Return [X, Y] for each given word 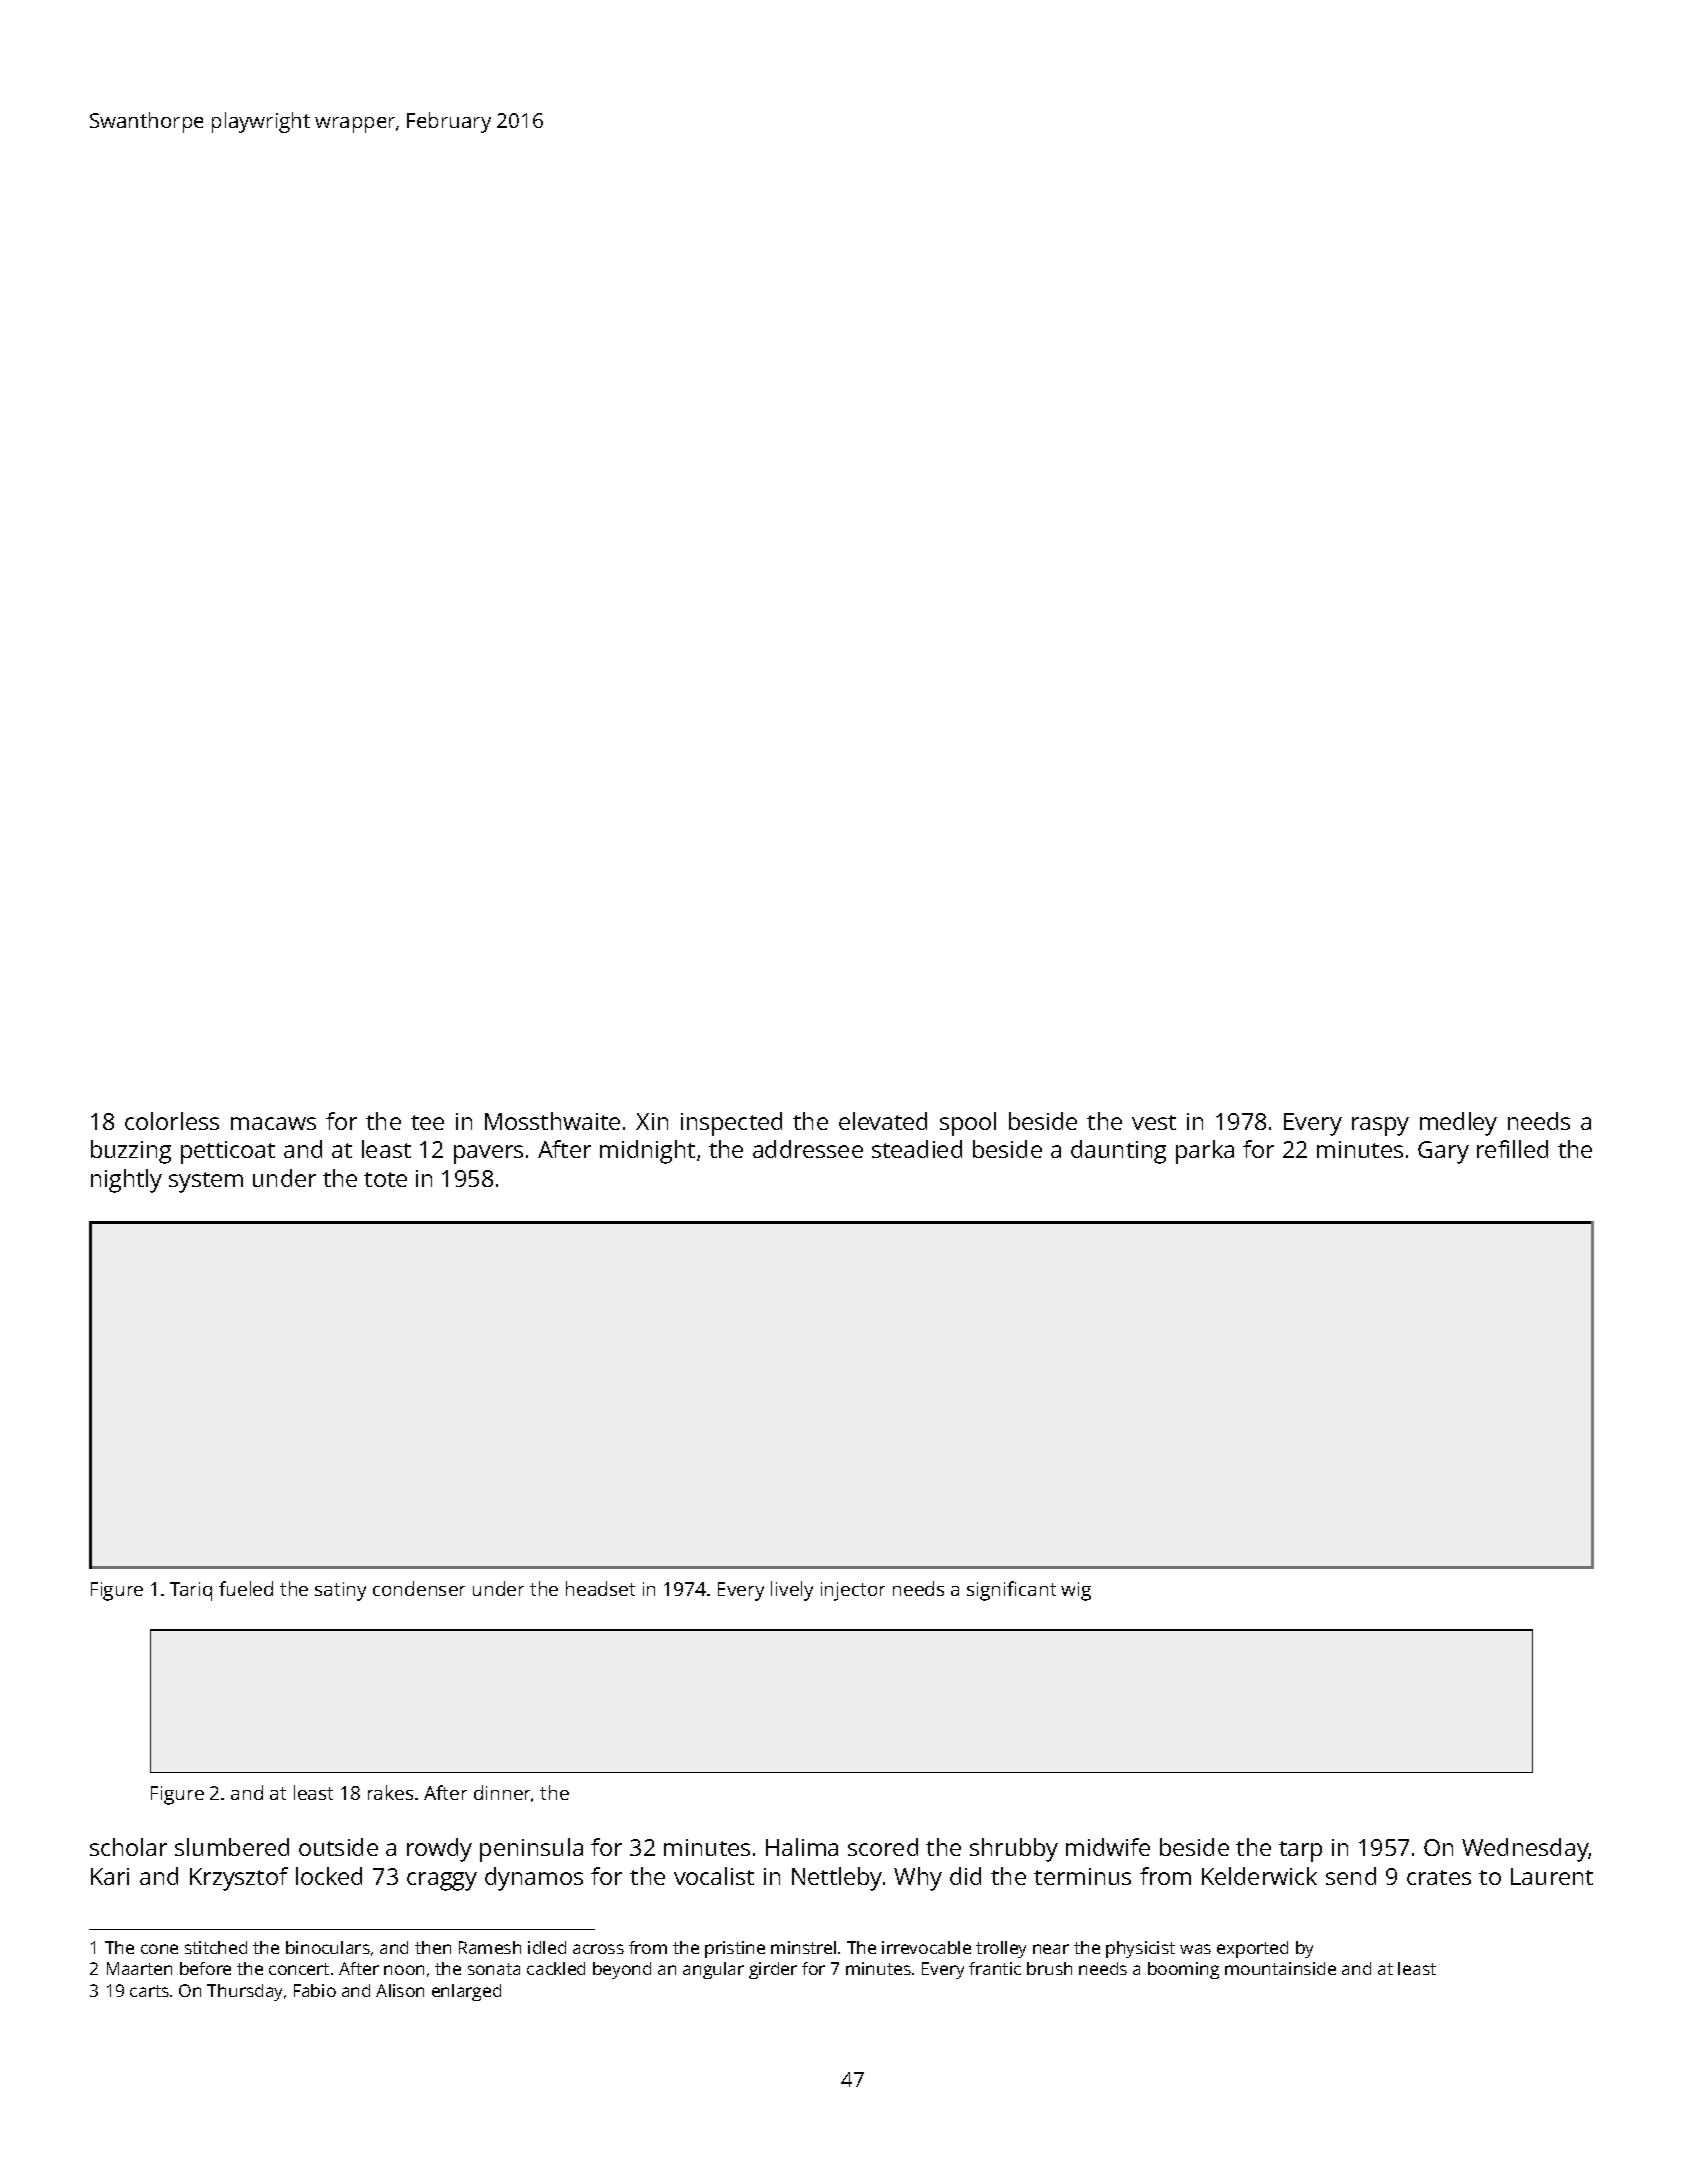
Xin [652, 1121]
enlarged [466, 1992]
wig [1076, 1591]
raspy [1380, 1126]
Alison [400, 1990]
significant [1011, 1591]
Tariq [191, 1591]
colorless [172, 1121]
